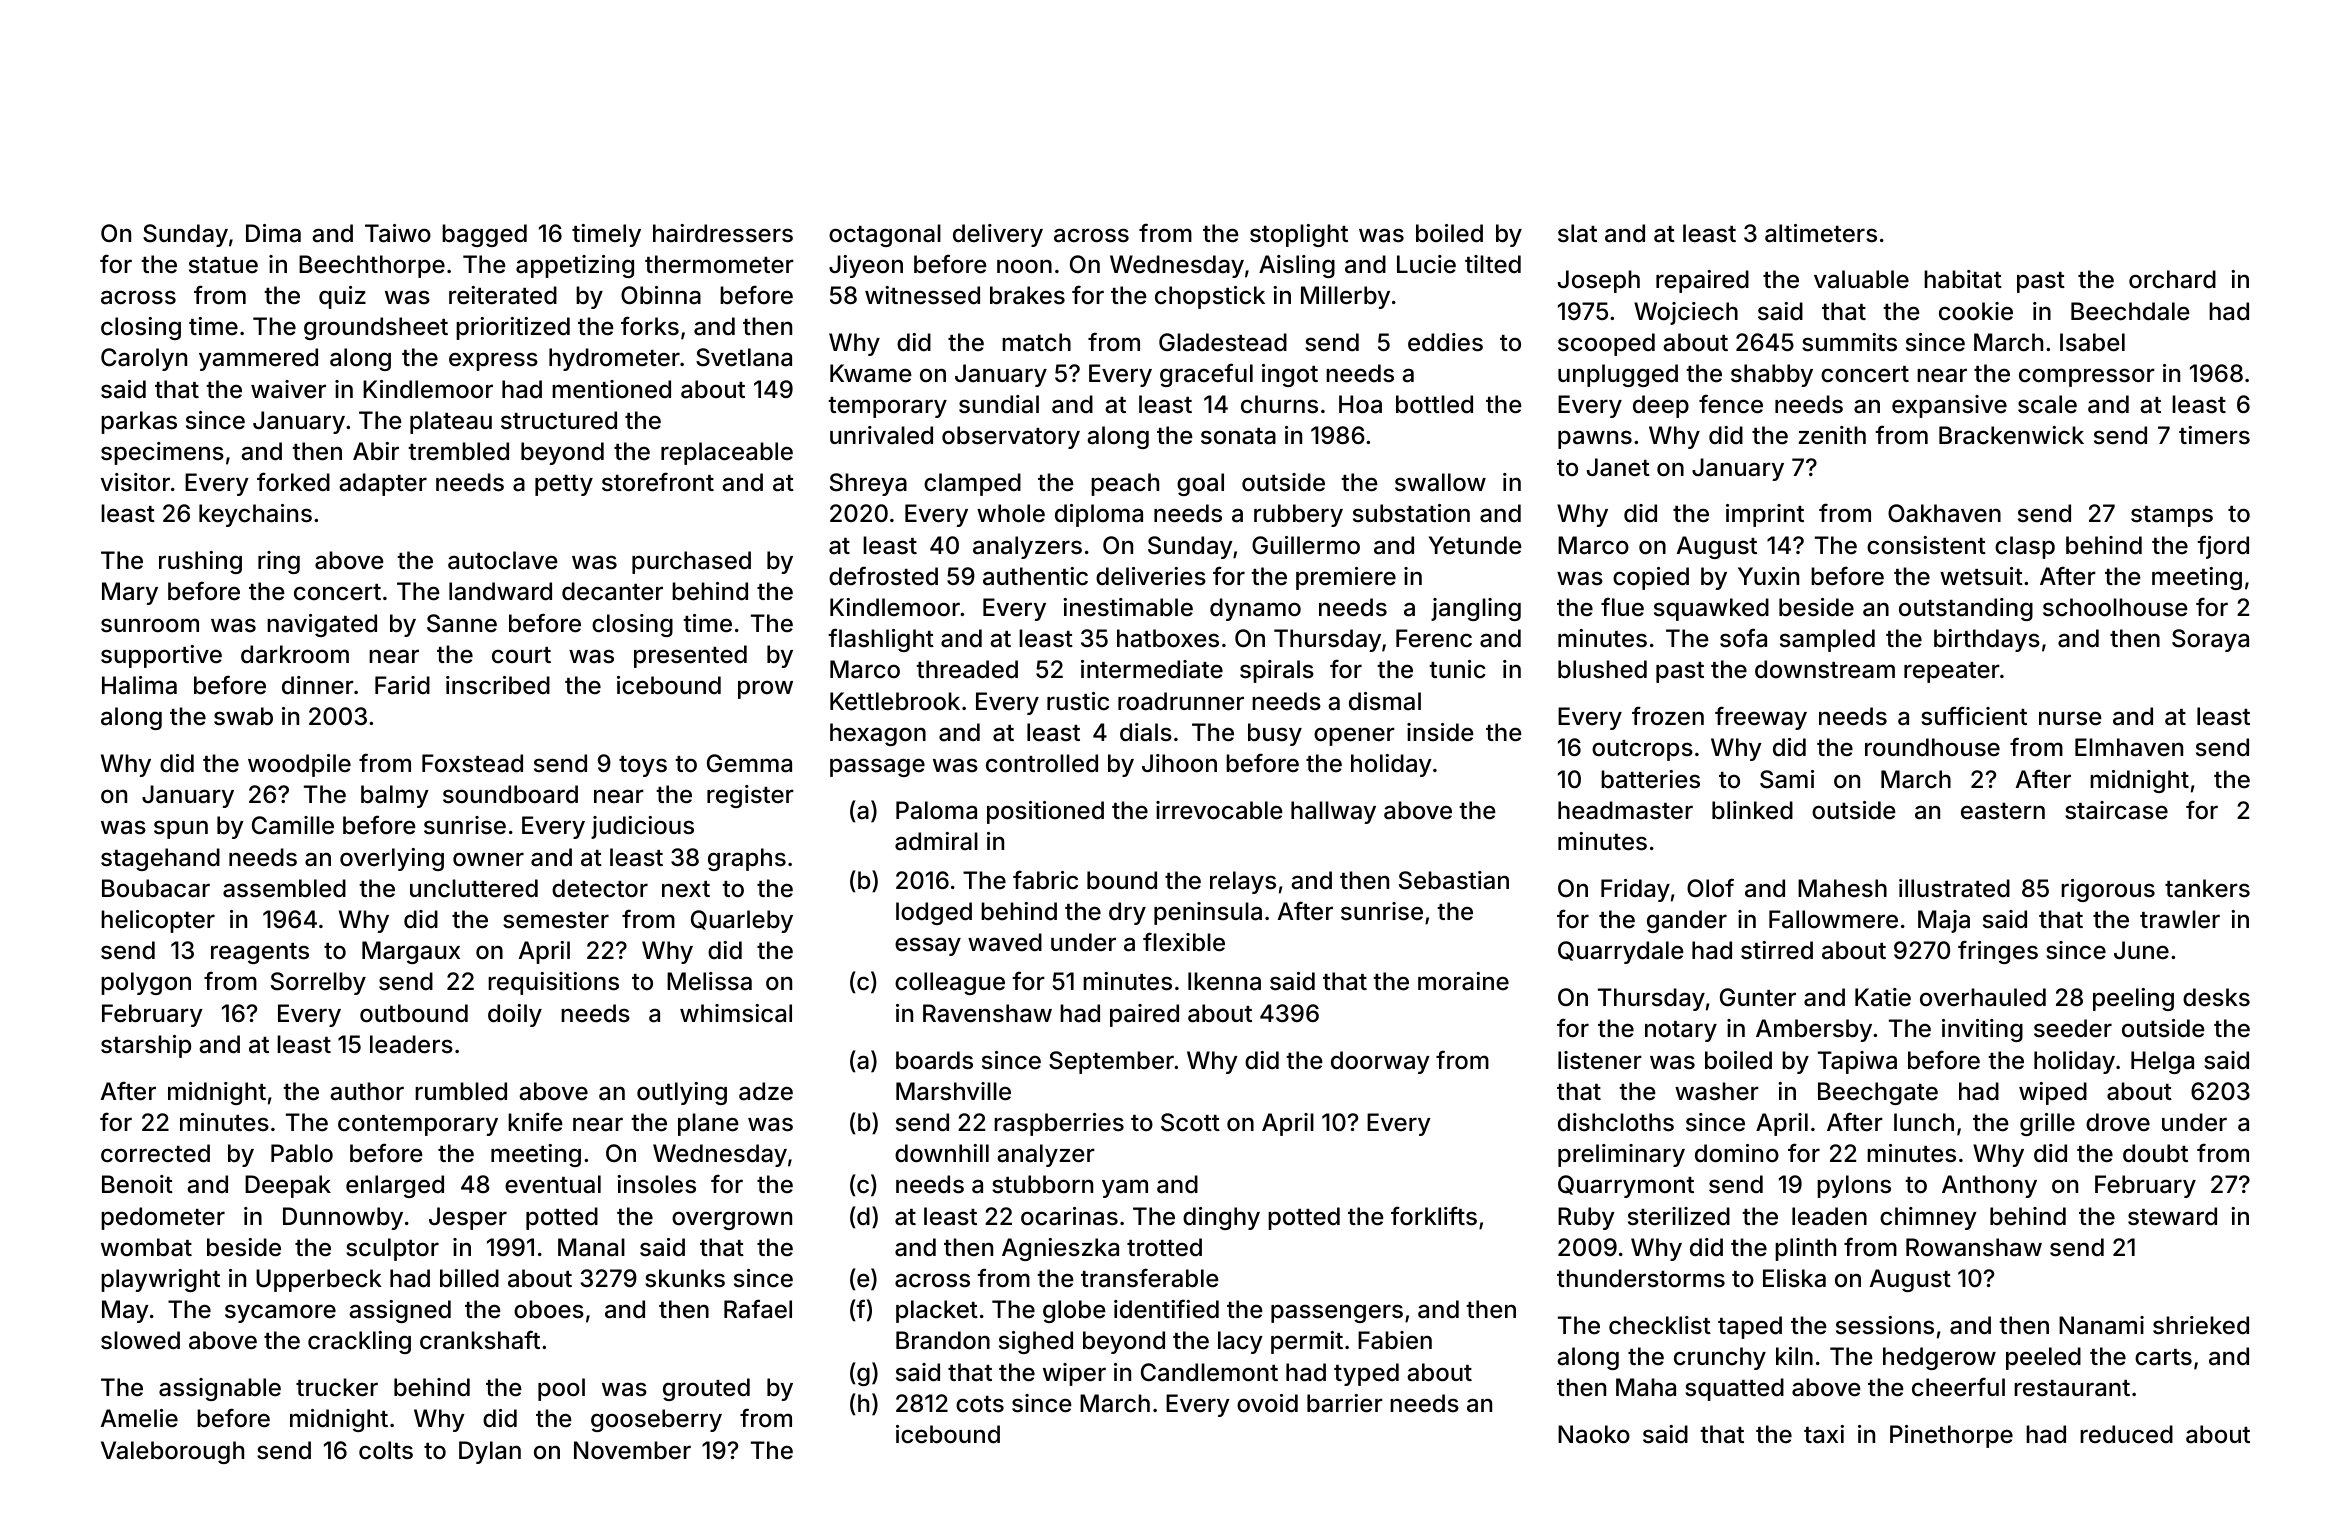  What do you see at coordinates (1345, 297) in the page?
I see `Millerby` at bounding box center [1345, 297].
